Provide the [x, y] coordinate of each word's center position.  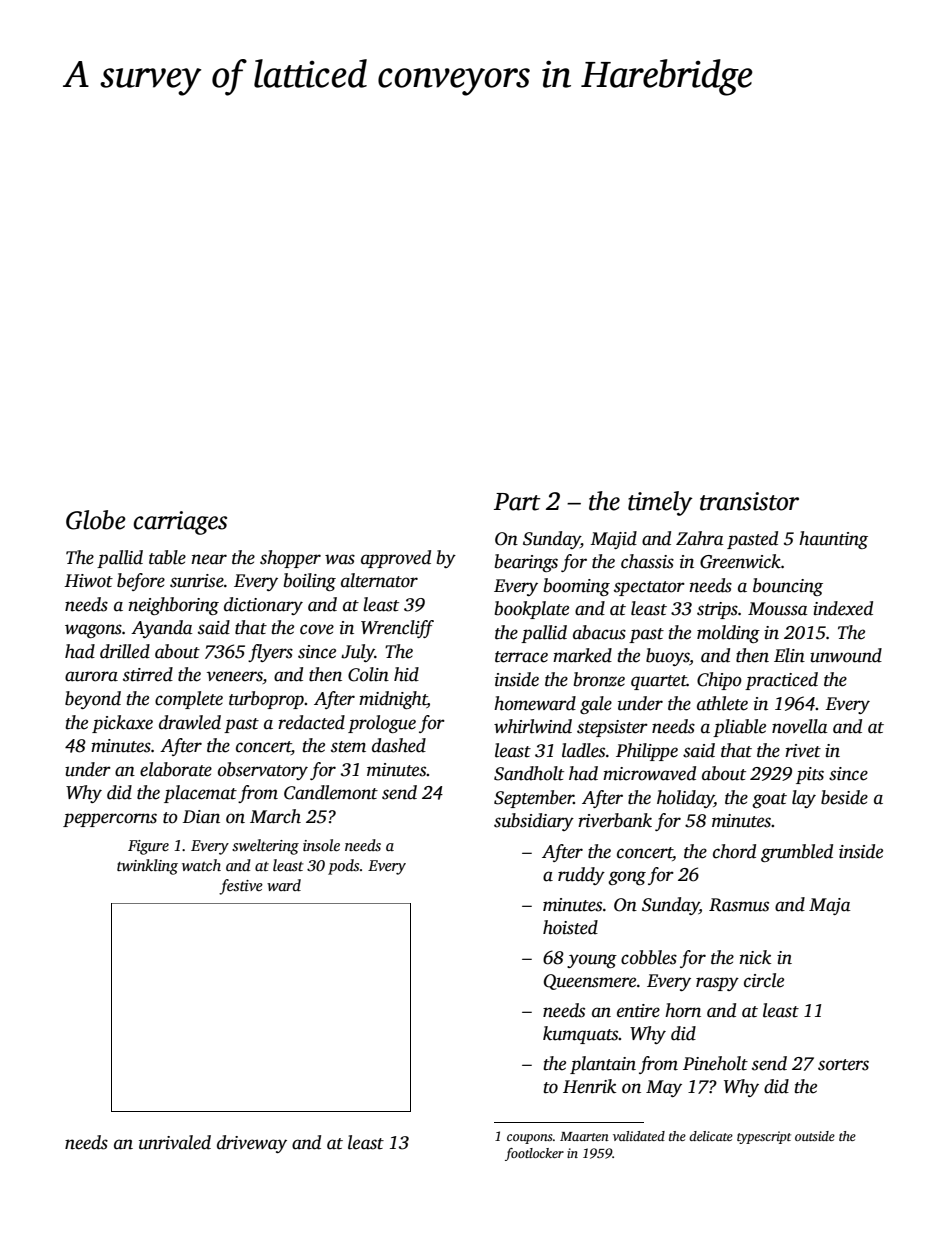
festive [241, 887]
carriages [180, 523]
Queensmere [590, 982]
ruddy [581, 876]
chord [734, 851]
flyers [270, 653]
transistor [749, 501]
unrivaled [175, 1142]
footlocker [534, 1154]
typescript [764, 1137]
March [275, 816]
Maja [830, 906]
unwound [846, 655]
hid [406, 674]
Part [517, 502]
